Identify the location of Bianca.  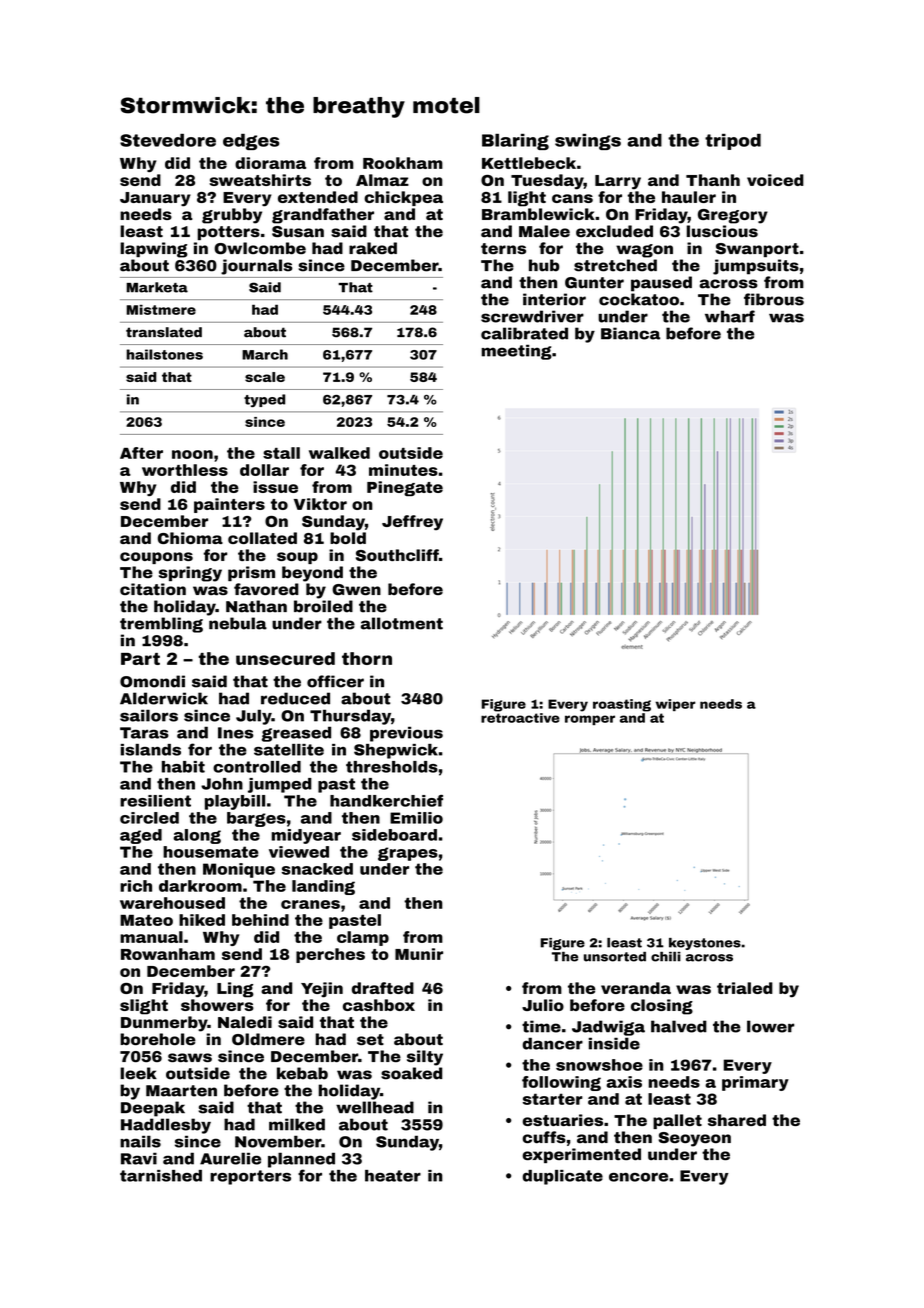
(630, 333).
